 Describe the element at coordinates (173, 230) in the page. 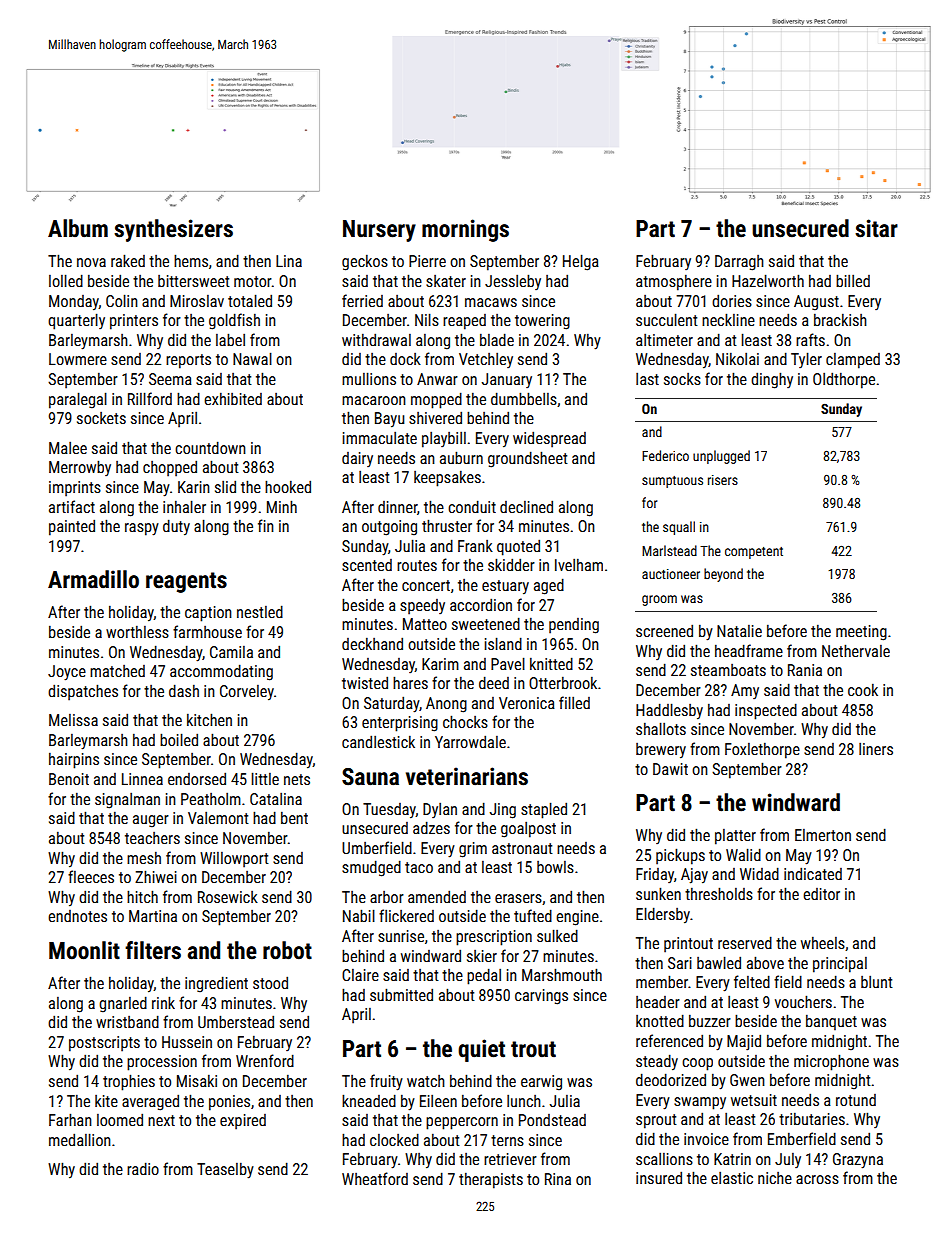

I see `synthesizers` at that location.
